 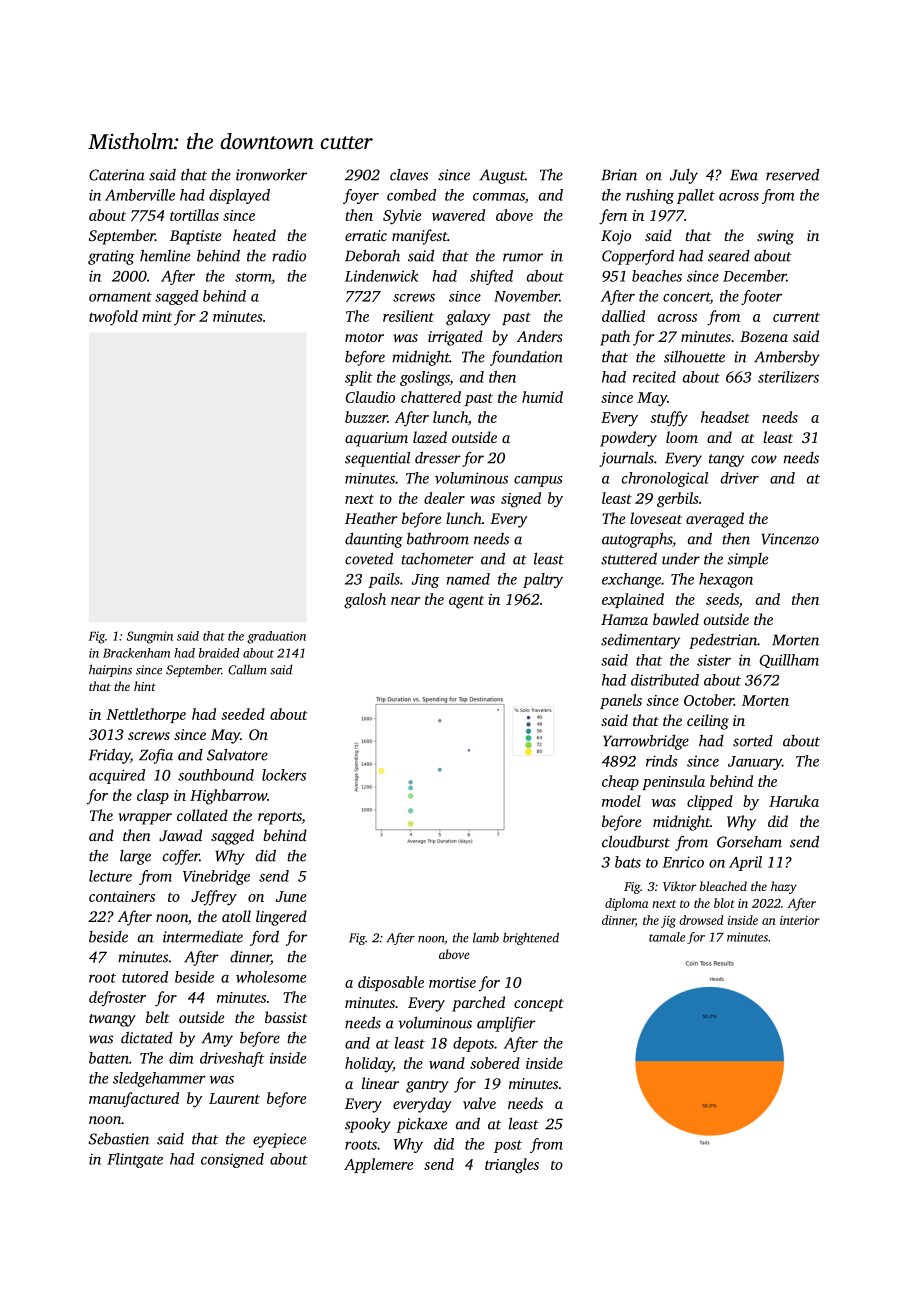 I want to click on foundation, so click(x=526, y=358).
